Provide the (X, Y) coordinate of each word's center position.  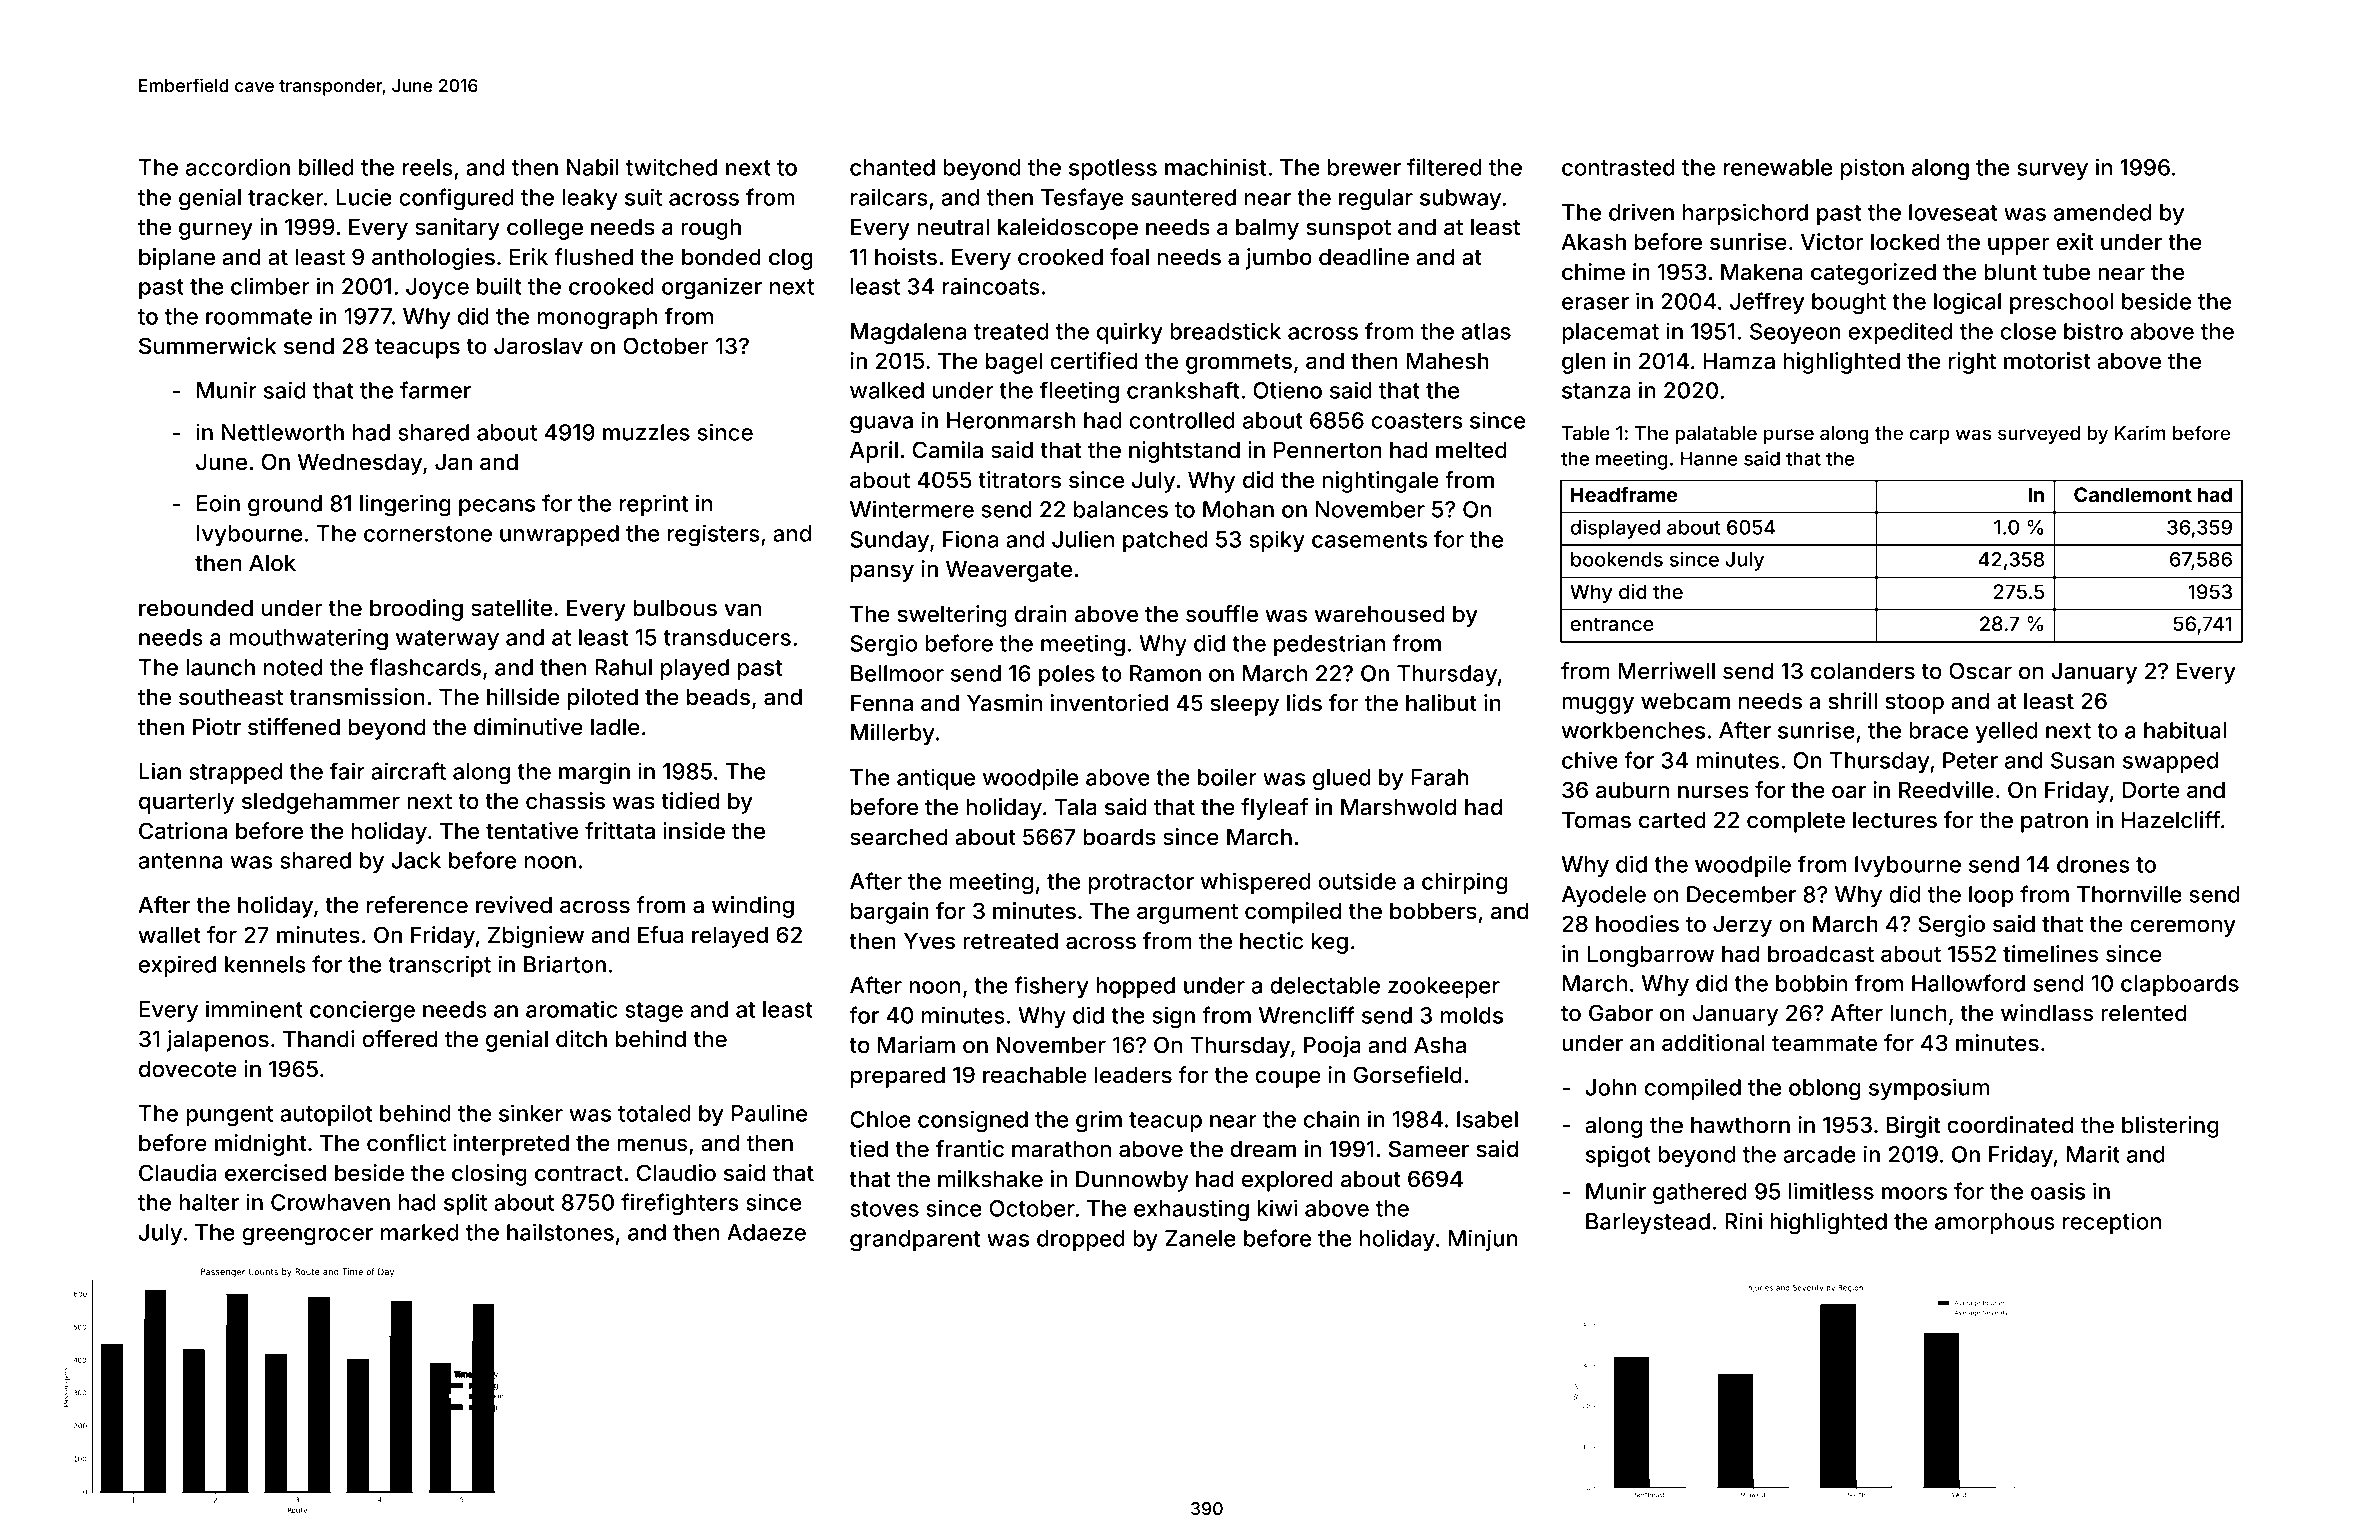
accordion (238, 167)
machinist (1215, 167)
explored (1287, 1181)
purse (1789, 436)
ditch (581, 1038)
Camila (947, 450)
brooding (416, 610)
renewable (1778, 167)
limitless (1831, 1191)
